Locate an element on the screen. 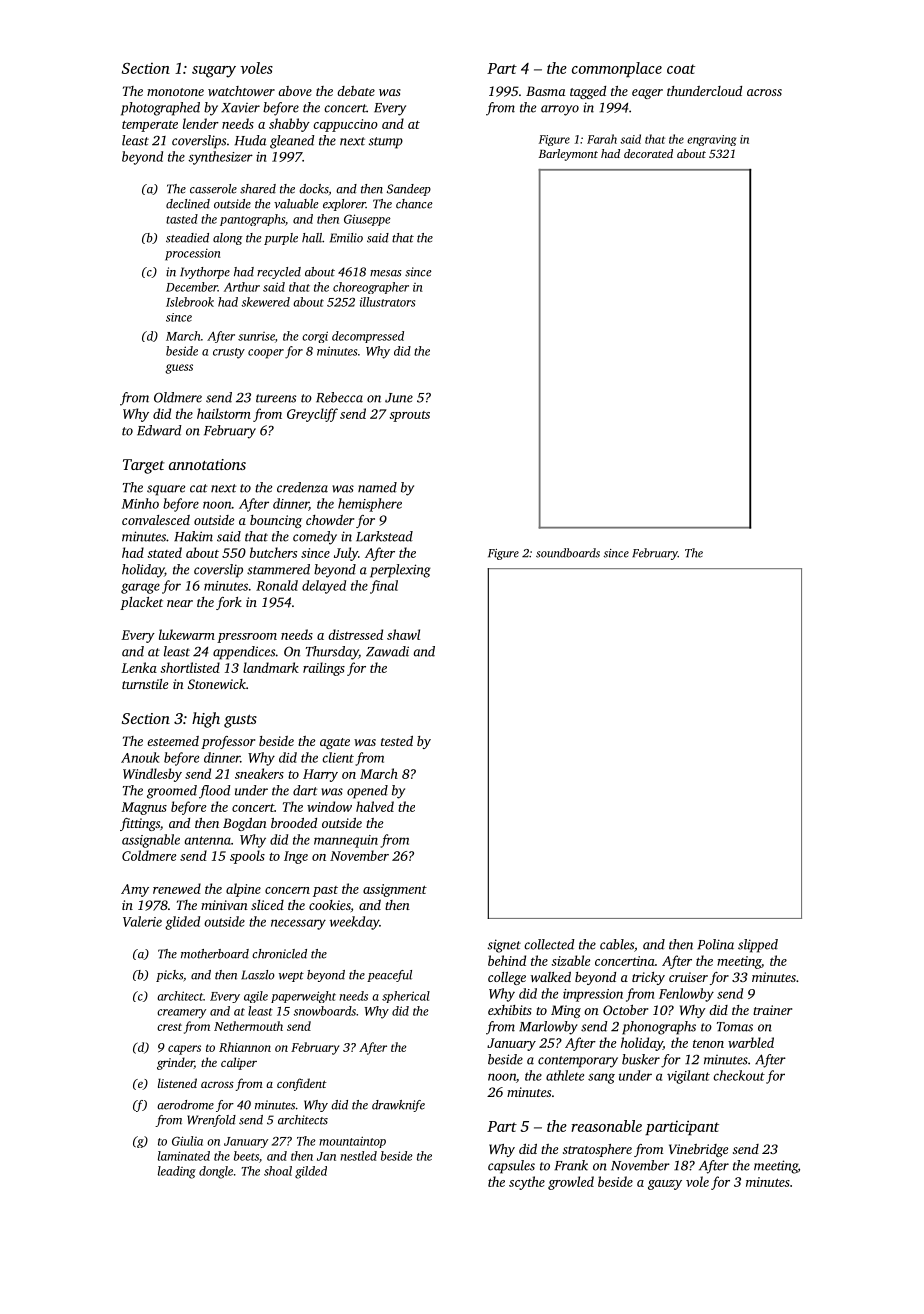 This screenshot has height=1314, width=924. Hakim is located at coordinates (193, 536).
